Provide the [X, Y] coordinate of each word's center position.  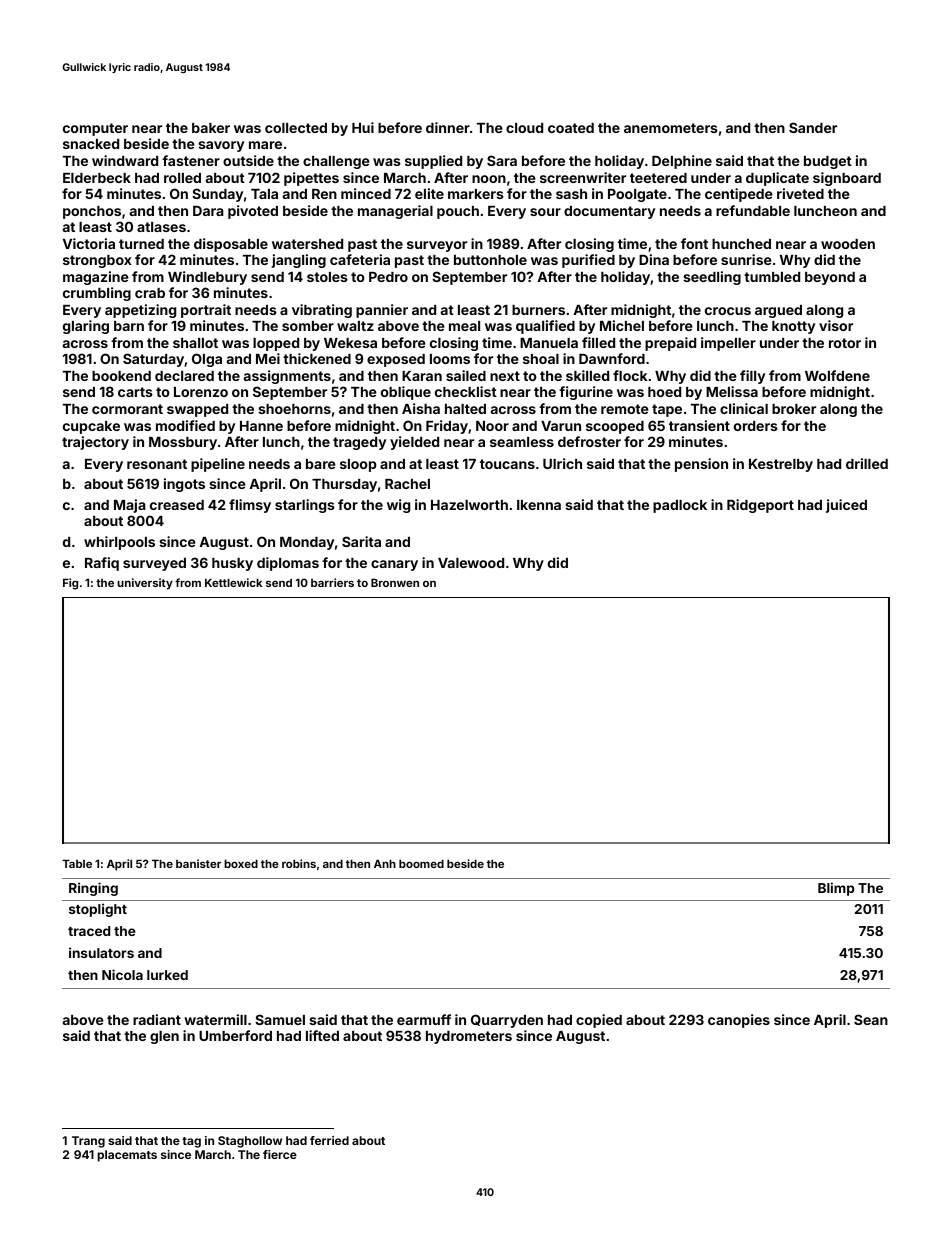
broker [794, 409]
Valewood [471, 563]
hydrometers [469, 1037]
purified [588, 261]
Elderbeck [97, 178]
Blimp [836, 889]
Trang [88, 1142]
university [145, 584]
